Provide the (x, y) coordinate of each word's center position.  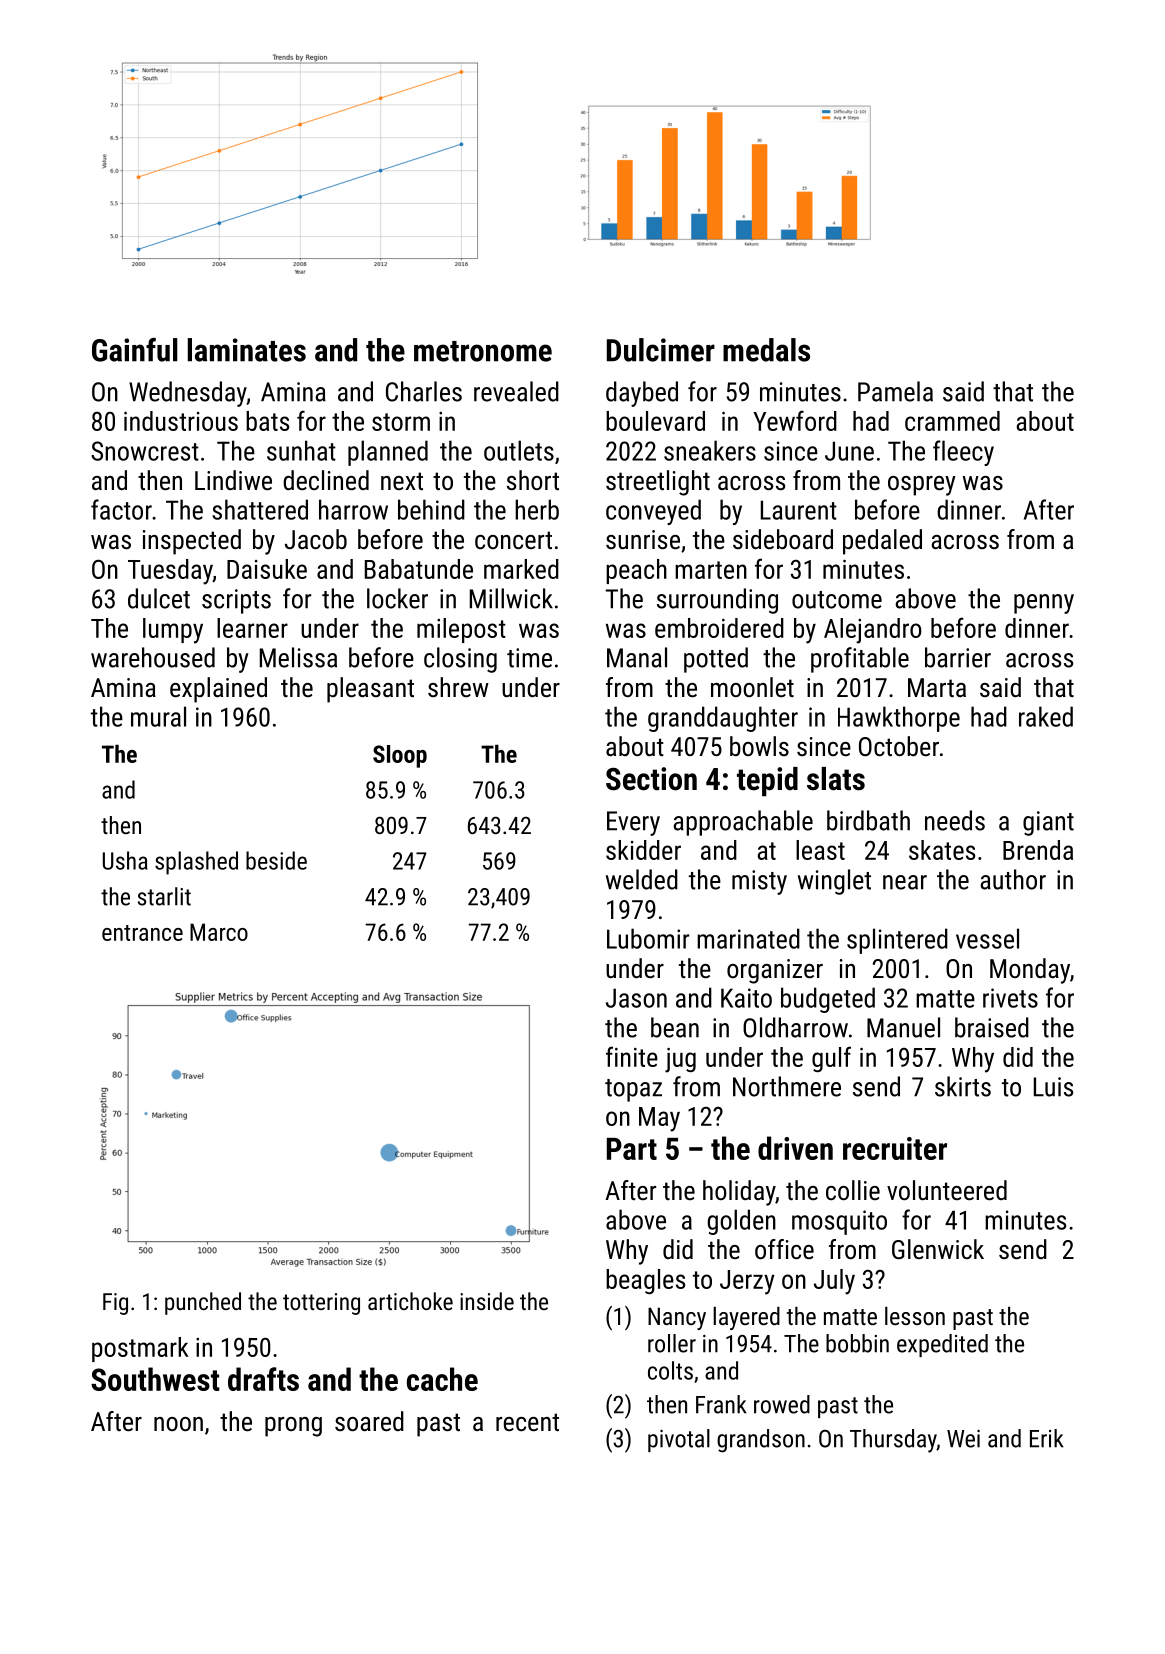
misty (759, 882)
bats (267, 421)
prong (293, 1427)
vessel (987, 938)
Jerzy (747, 1282)
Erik (1047, 1438)
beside (276, 860)
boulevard (655, 421)
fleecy (963, 453)
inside (487, 1301)
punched (203, 1303)
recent (527, 1422)
